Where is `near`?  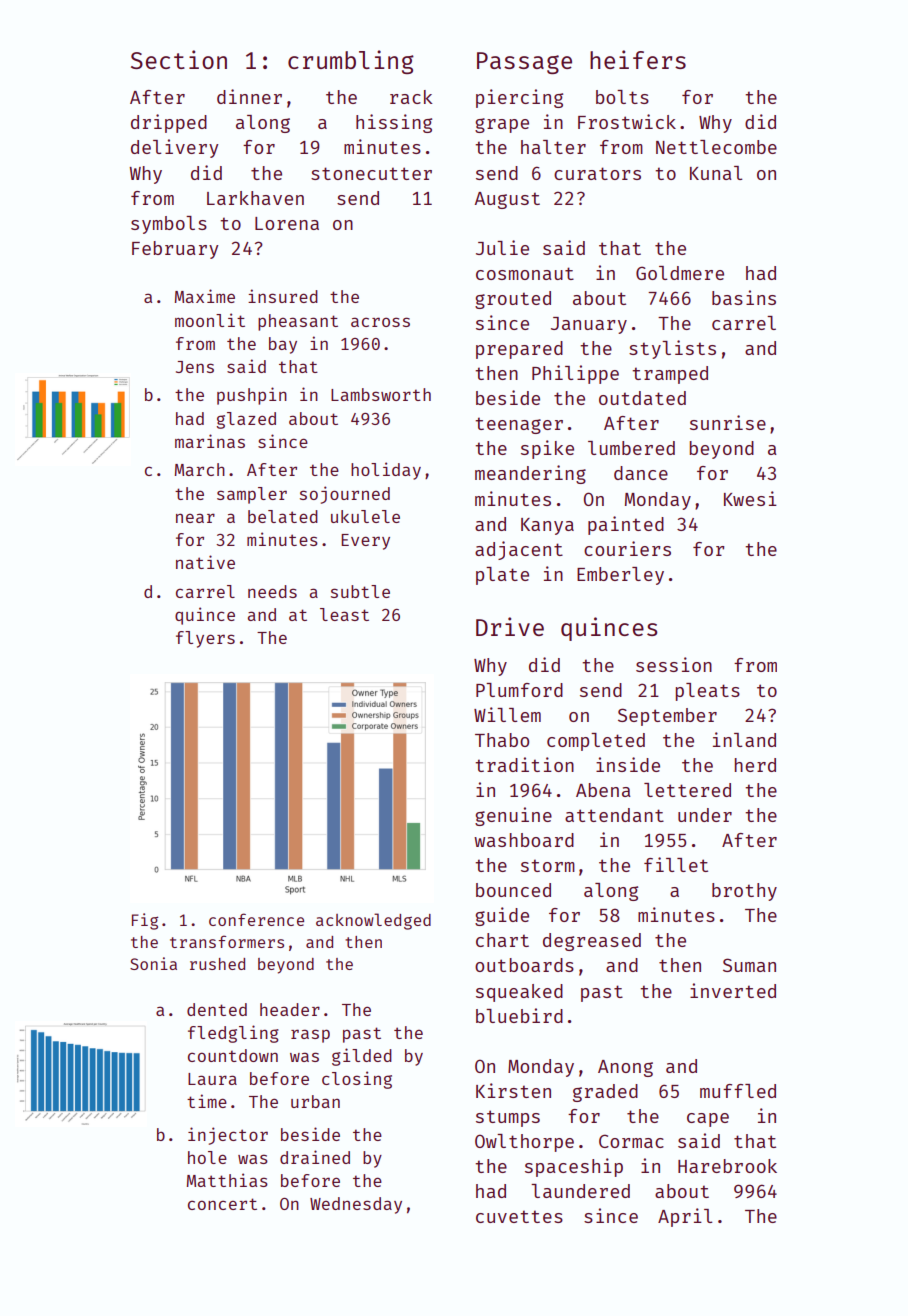 near is located at coordinates (195, 518).
